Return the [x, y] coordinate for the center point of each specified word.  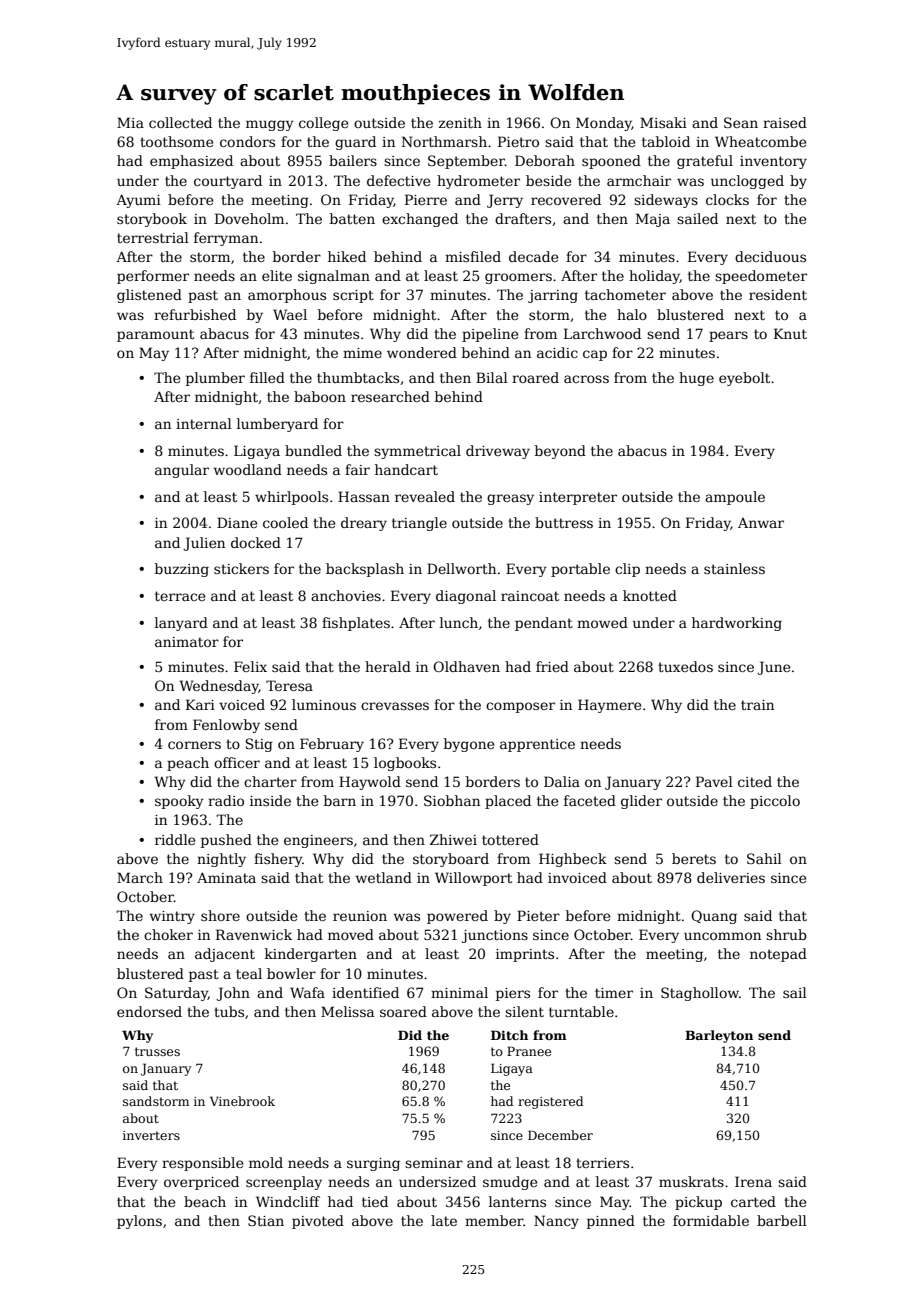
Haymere [609, 706]
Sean [741, 122]
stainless [734, 568]
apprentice [537, 745]
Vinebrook [242, 1101]
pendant [544, 624]
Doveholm [249, 218]
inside [270, 800]
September [466, 162]
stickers [241, 568]
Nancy [556, 1222]
